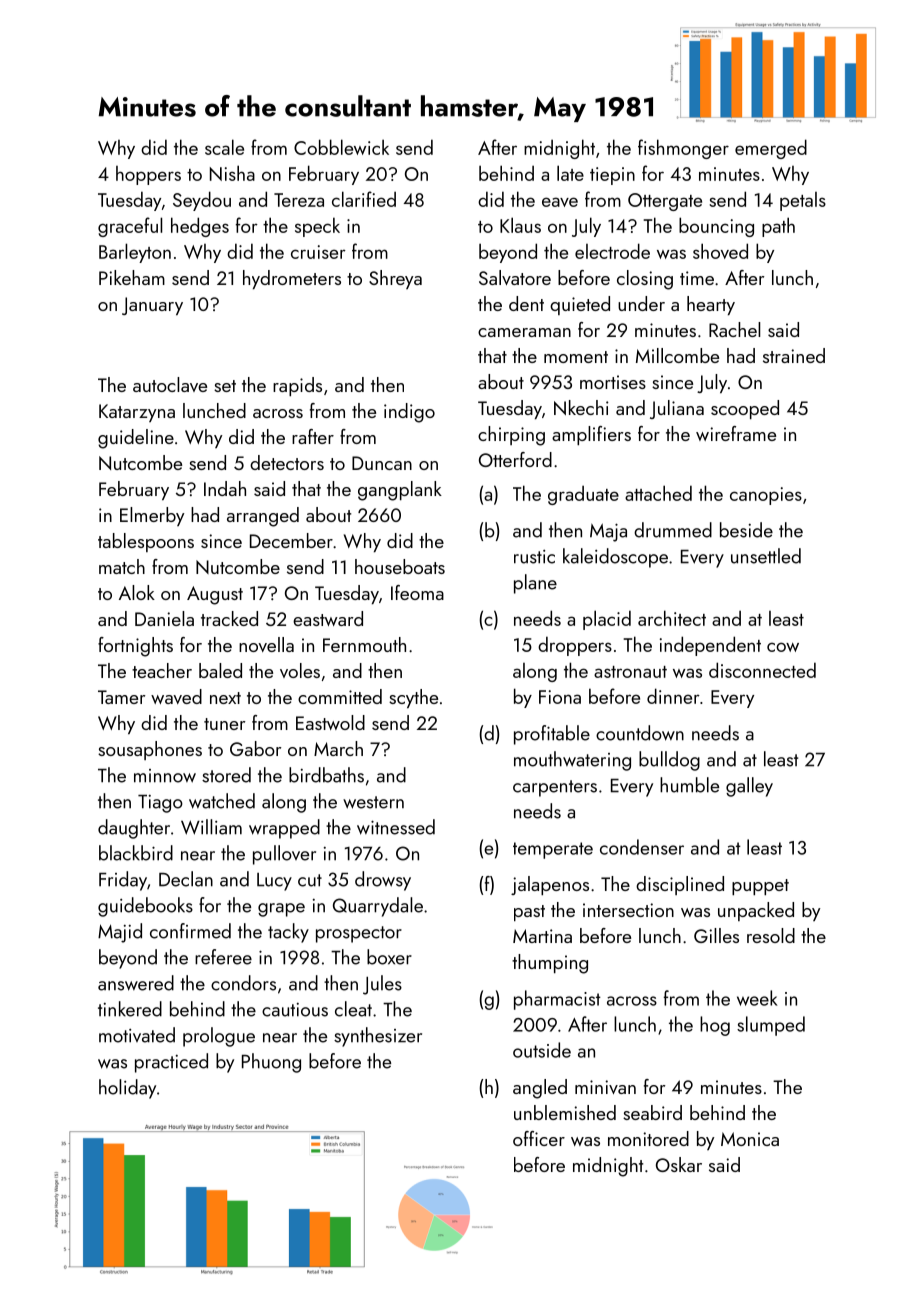 This screenshot has height=1311, width=924. Describe the element at coordinates (524, 332) in the screenshot. I see `cameraman` at that location.
